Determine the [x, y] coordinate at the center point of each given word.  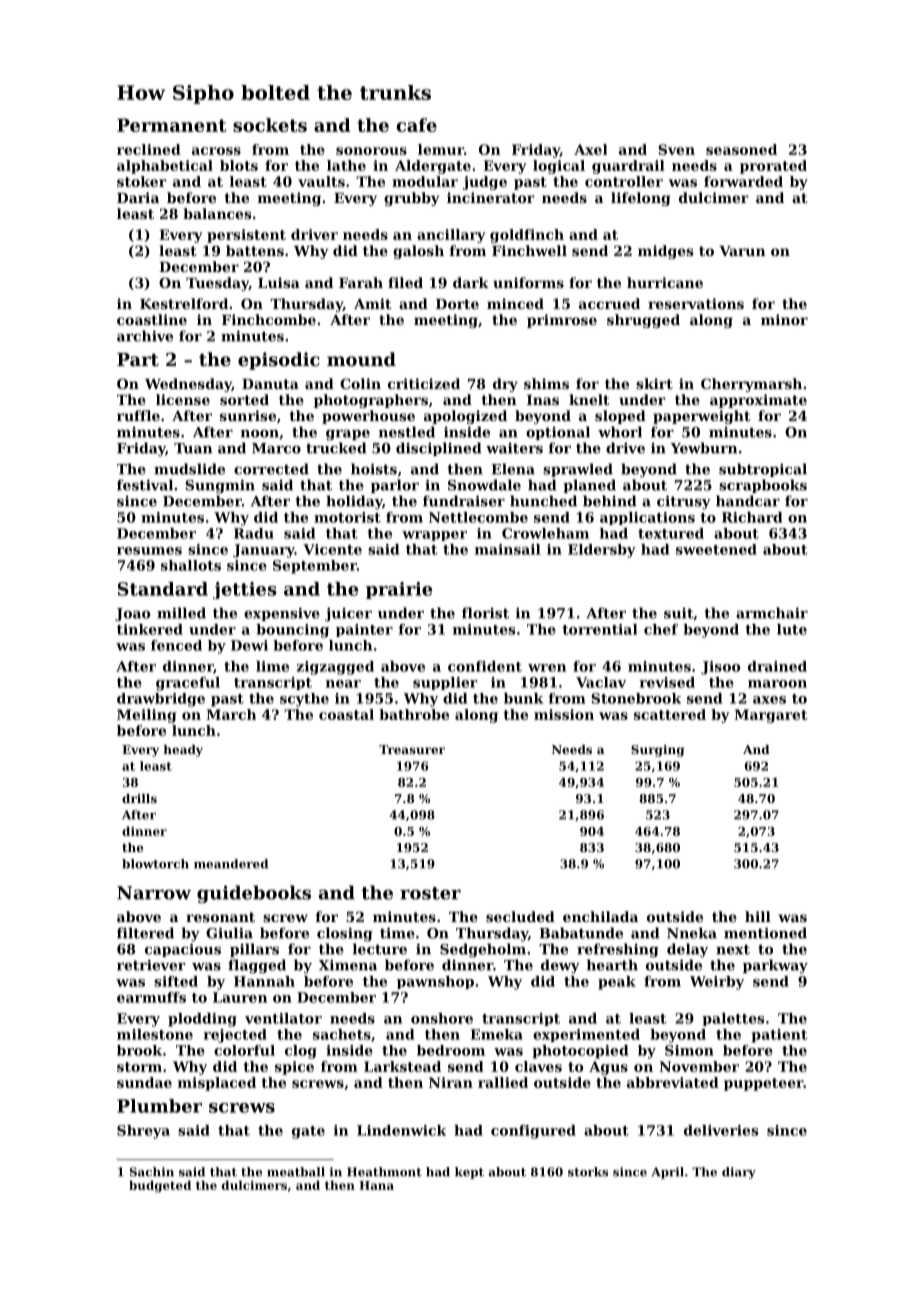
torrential [599, 629]
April [667, 1173]
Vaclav [601, 682]
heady [183, 751]
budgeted [160, 1186]
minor [784, 319]
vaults [321, 181]
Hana [376, 1185]
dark [471, 282]
